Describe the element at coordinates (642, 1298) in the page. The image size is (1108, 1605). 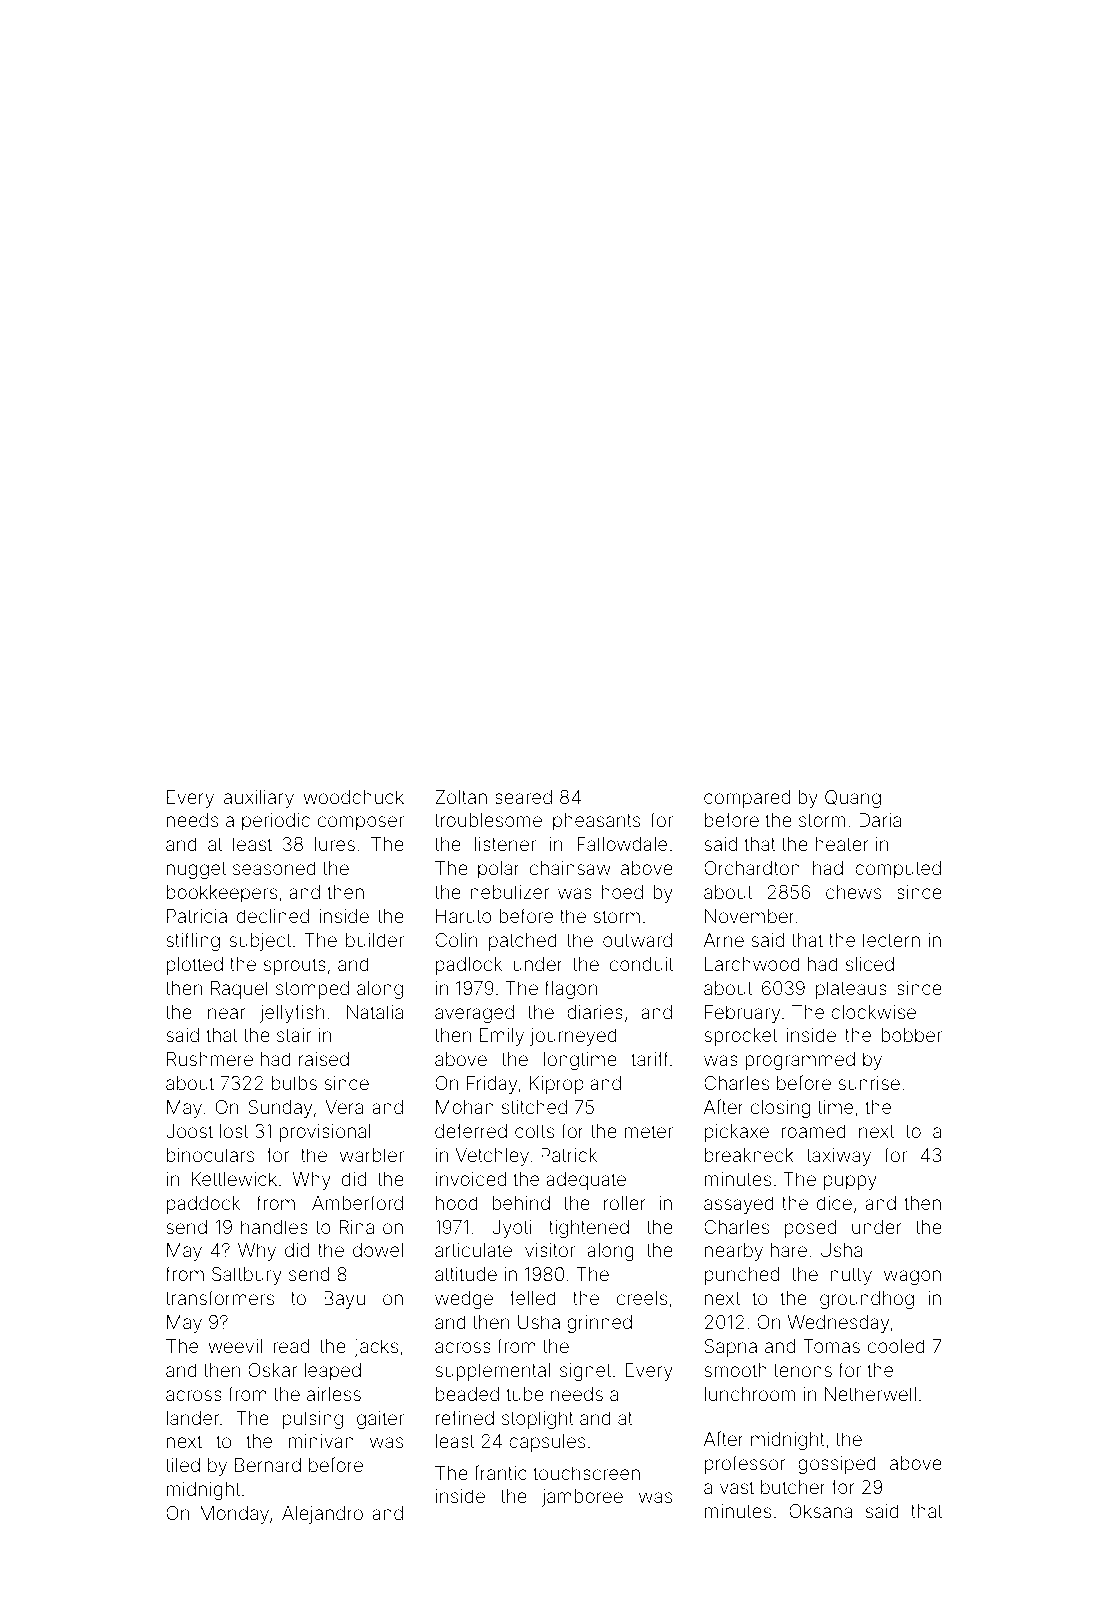
I see `creels` at that location.
